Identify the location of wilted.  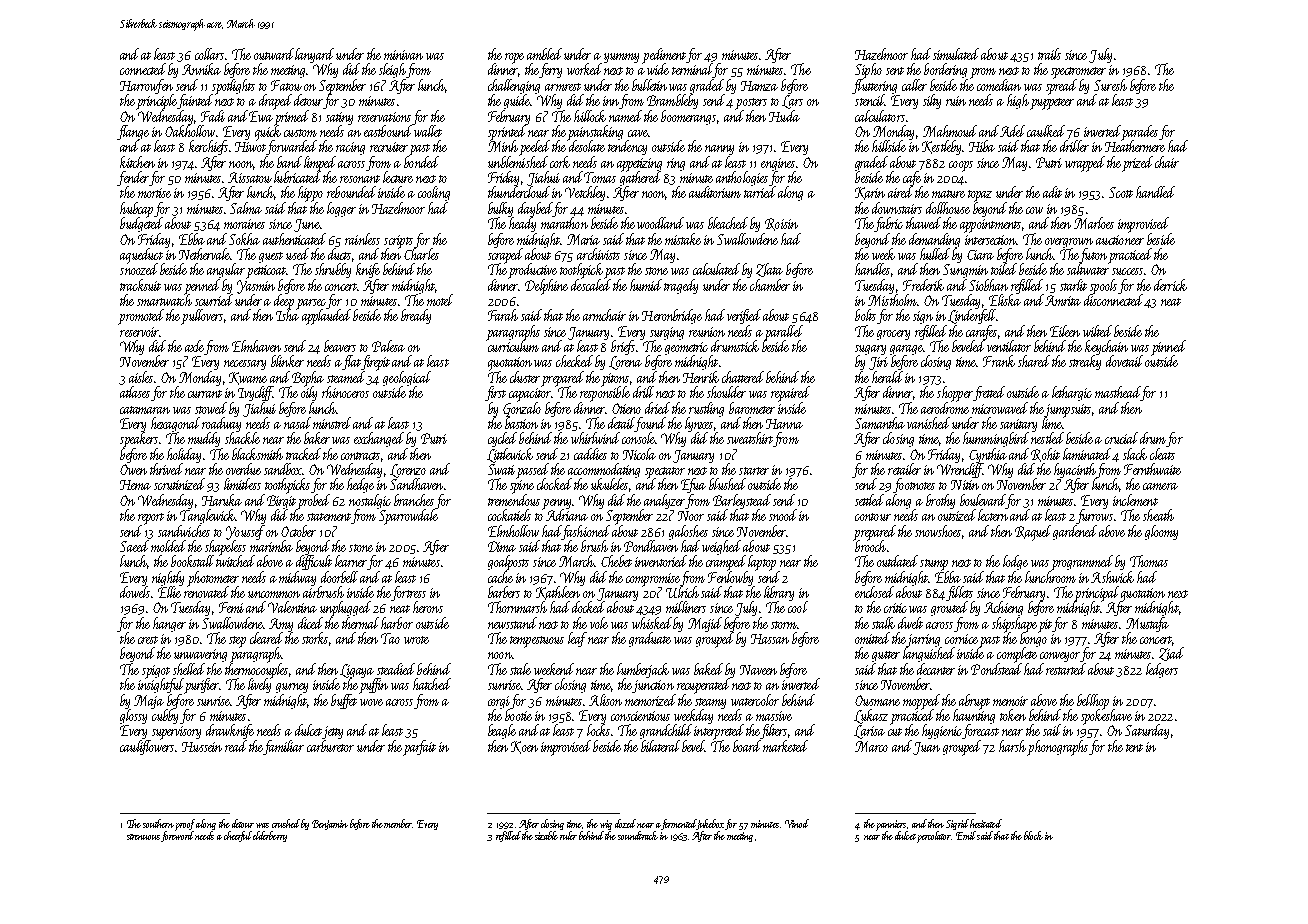
(1097, 331).
